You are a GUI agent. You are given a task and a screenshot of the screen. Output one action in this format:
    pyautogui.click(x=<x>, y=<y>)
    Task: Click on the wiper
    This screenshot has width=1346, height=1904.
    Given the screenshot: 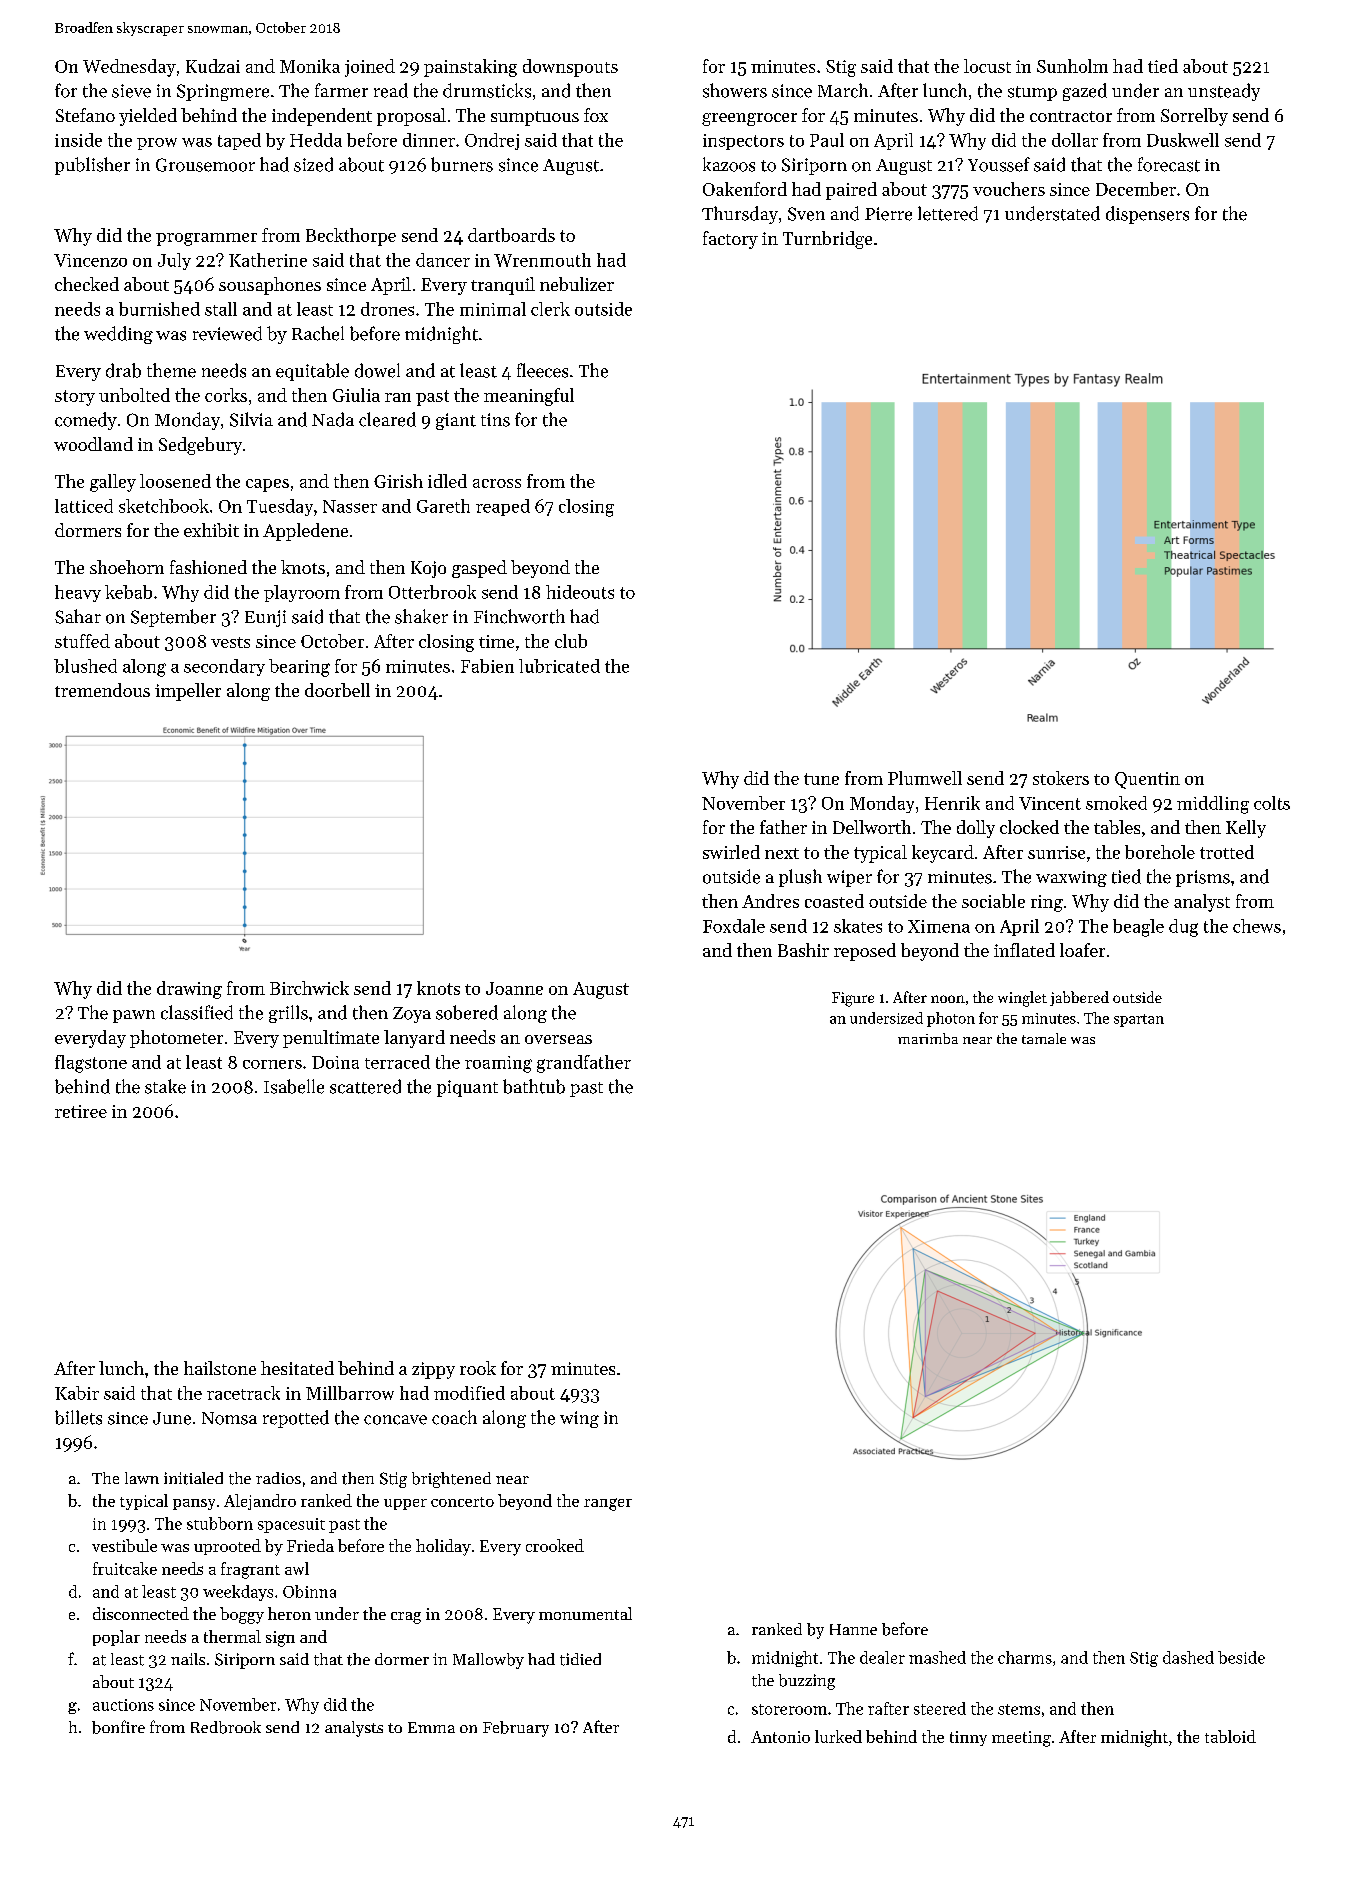 What is the action you would take?
    pyautogui.click(x=849, y=878)
